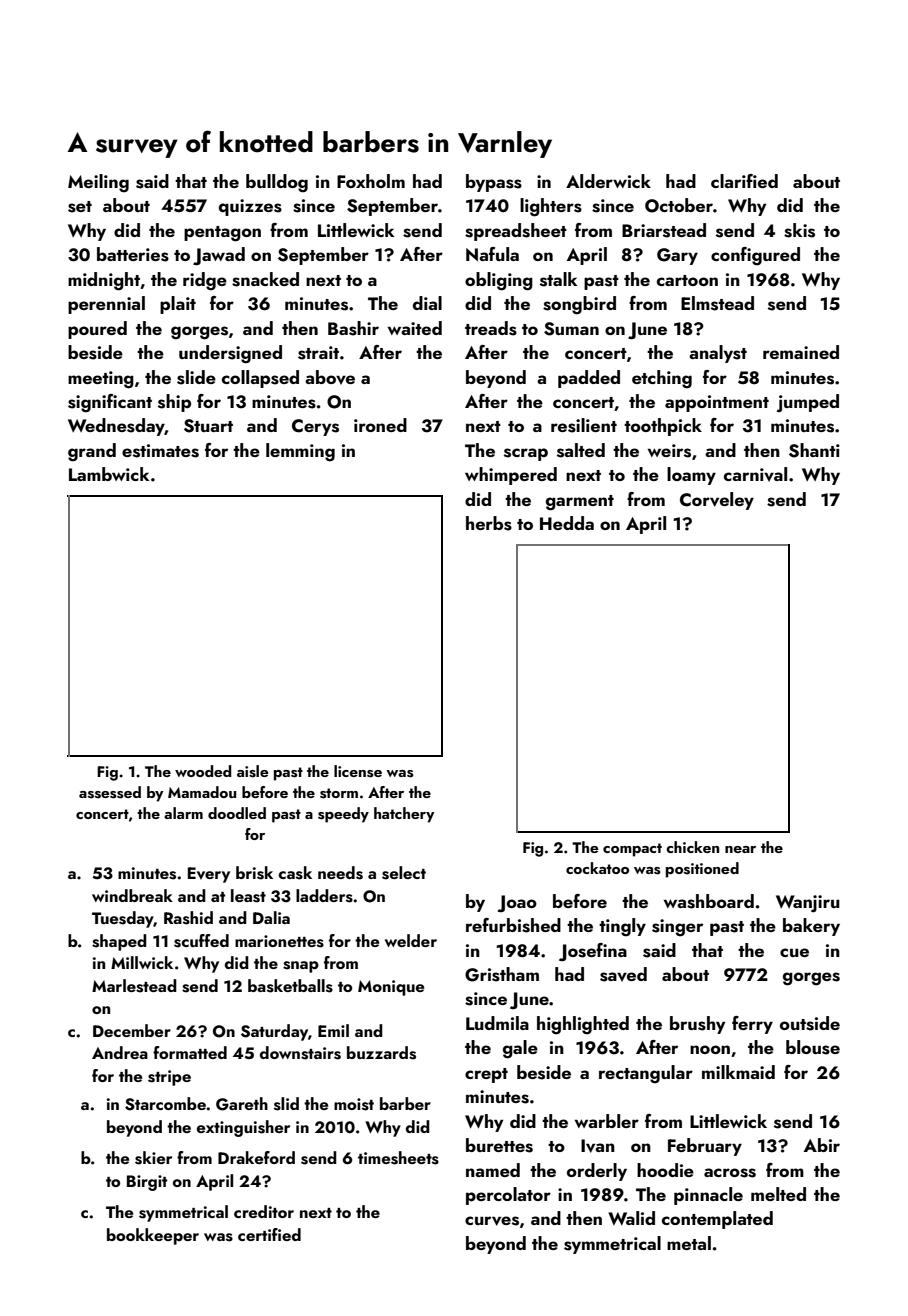 The height and width of the screenshot is (1316, 908). I want to click on Wednesday, so click(116, 427).
